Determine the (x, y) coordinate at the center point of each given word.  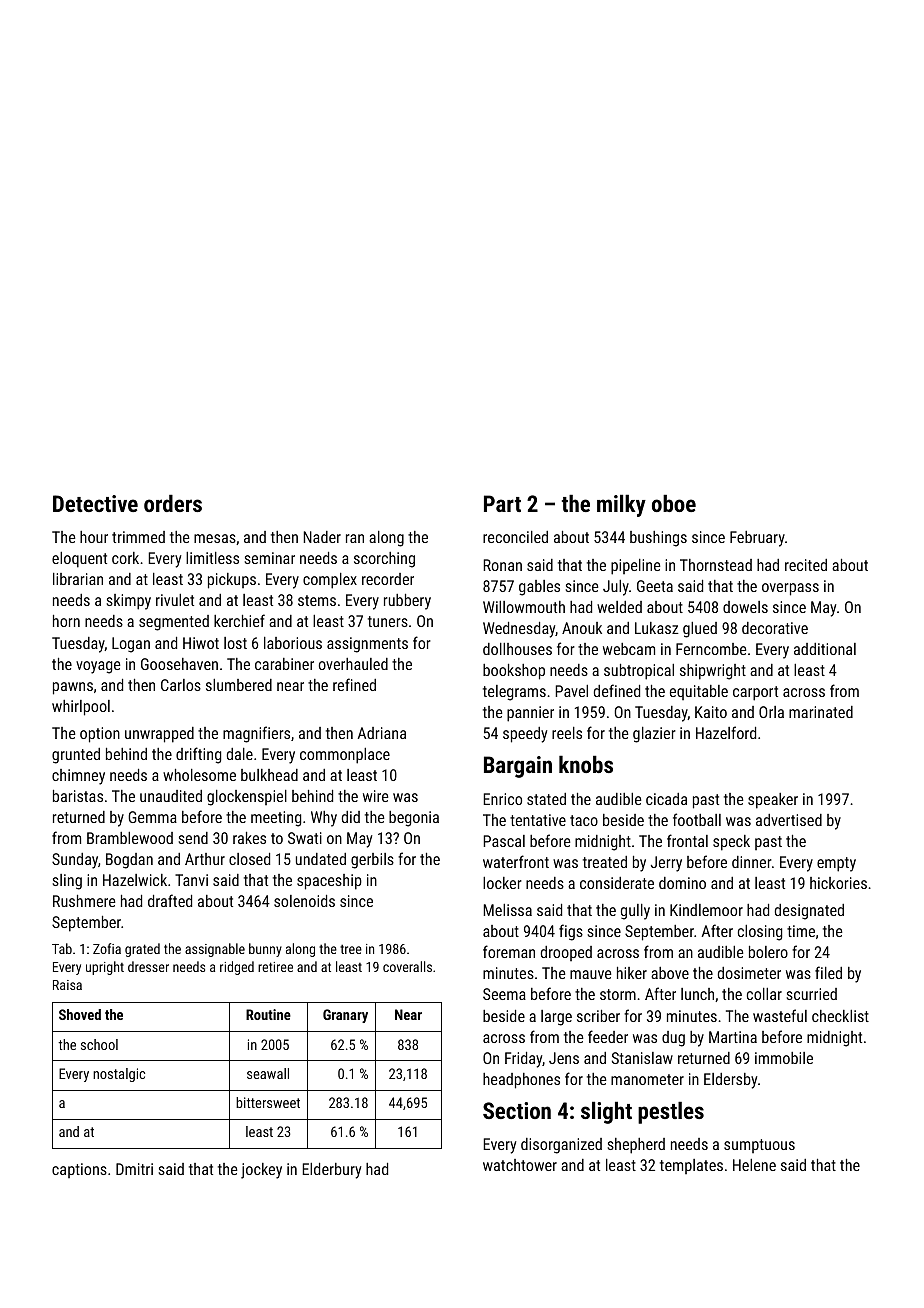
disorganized (561, 1146)
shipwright (713, 672)
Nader (322, 537)
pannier (530, 714)
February (757, 539)
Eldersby (730, 1081)
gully (635, 912)
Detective (95, 503)
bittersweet (268, 1102)
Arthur (205, 859)
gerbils (372, 861)
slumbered (239, 685)
